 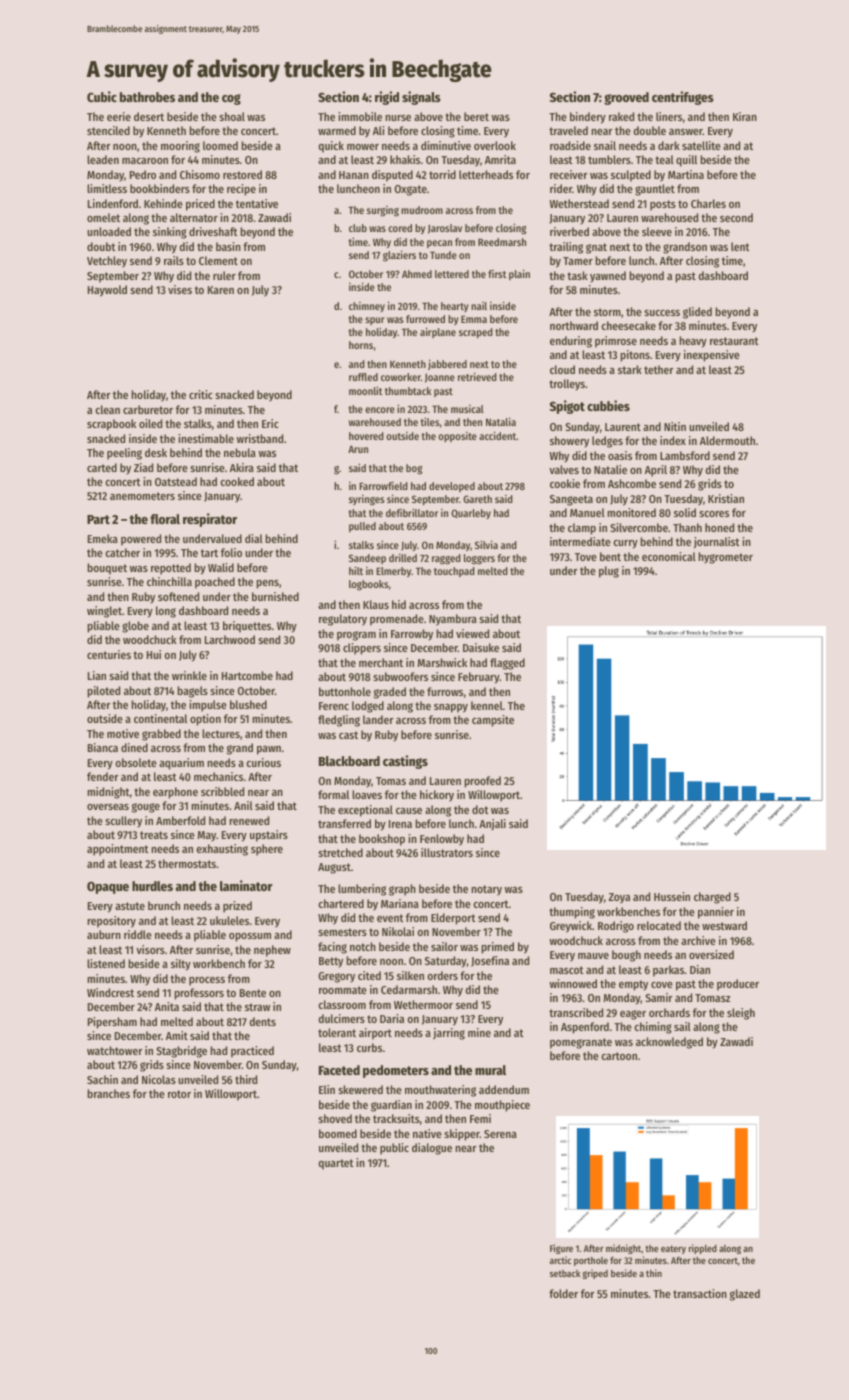 What do you see at coordinates (343, 620) in the page?
I see `regulatory` at bounding box center [343, 620].
